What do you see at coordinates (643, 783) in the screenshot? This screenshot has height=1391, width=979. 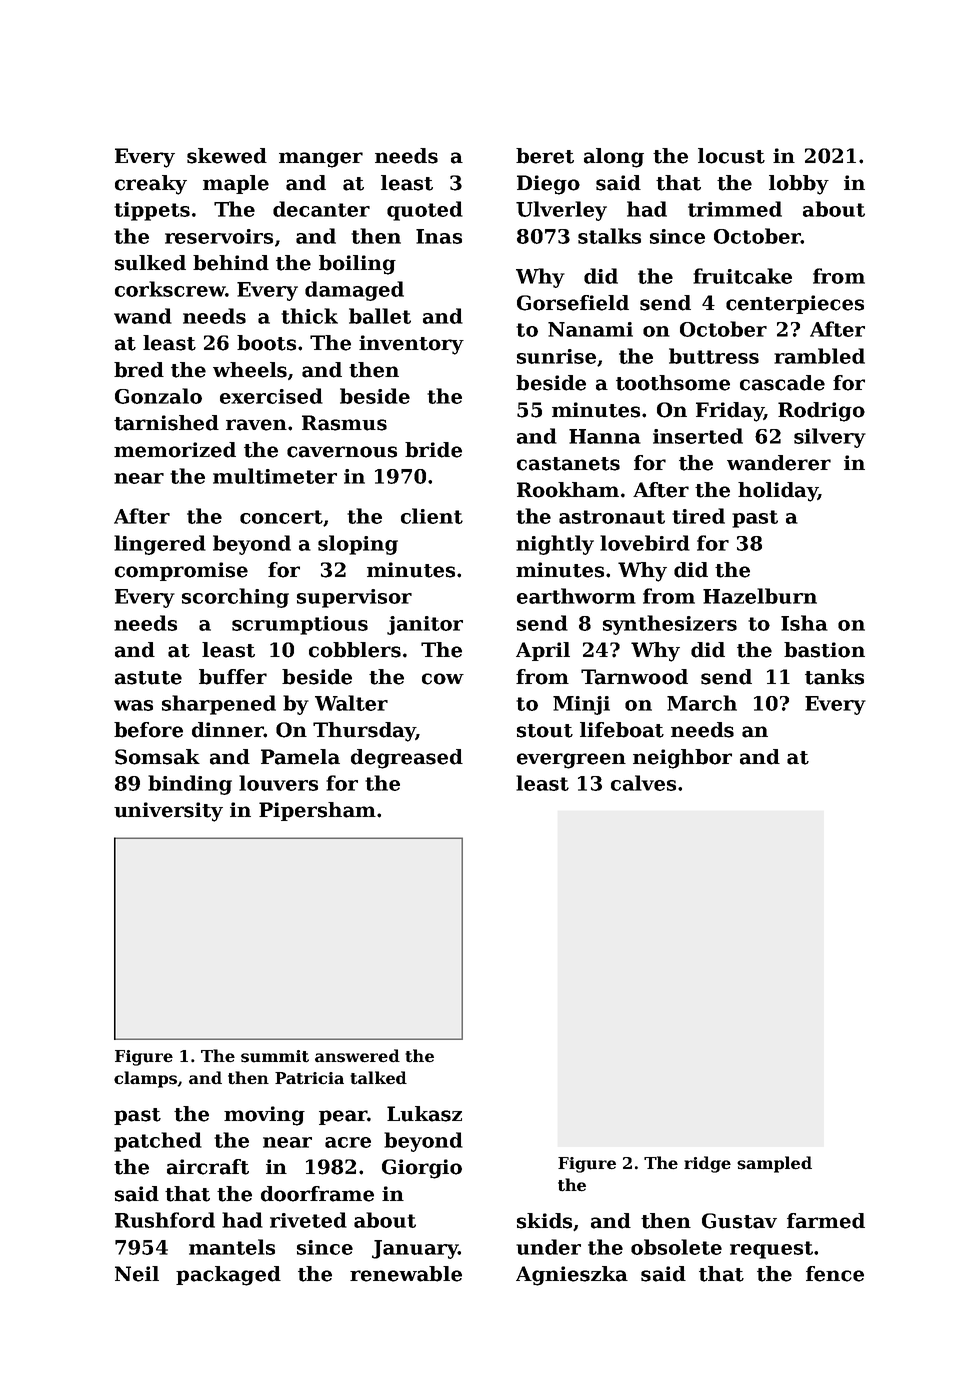 I see `calves` at bounding box center [643, 783].
